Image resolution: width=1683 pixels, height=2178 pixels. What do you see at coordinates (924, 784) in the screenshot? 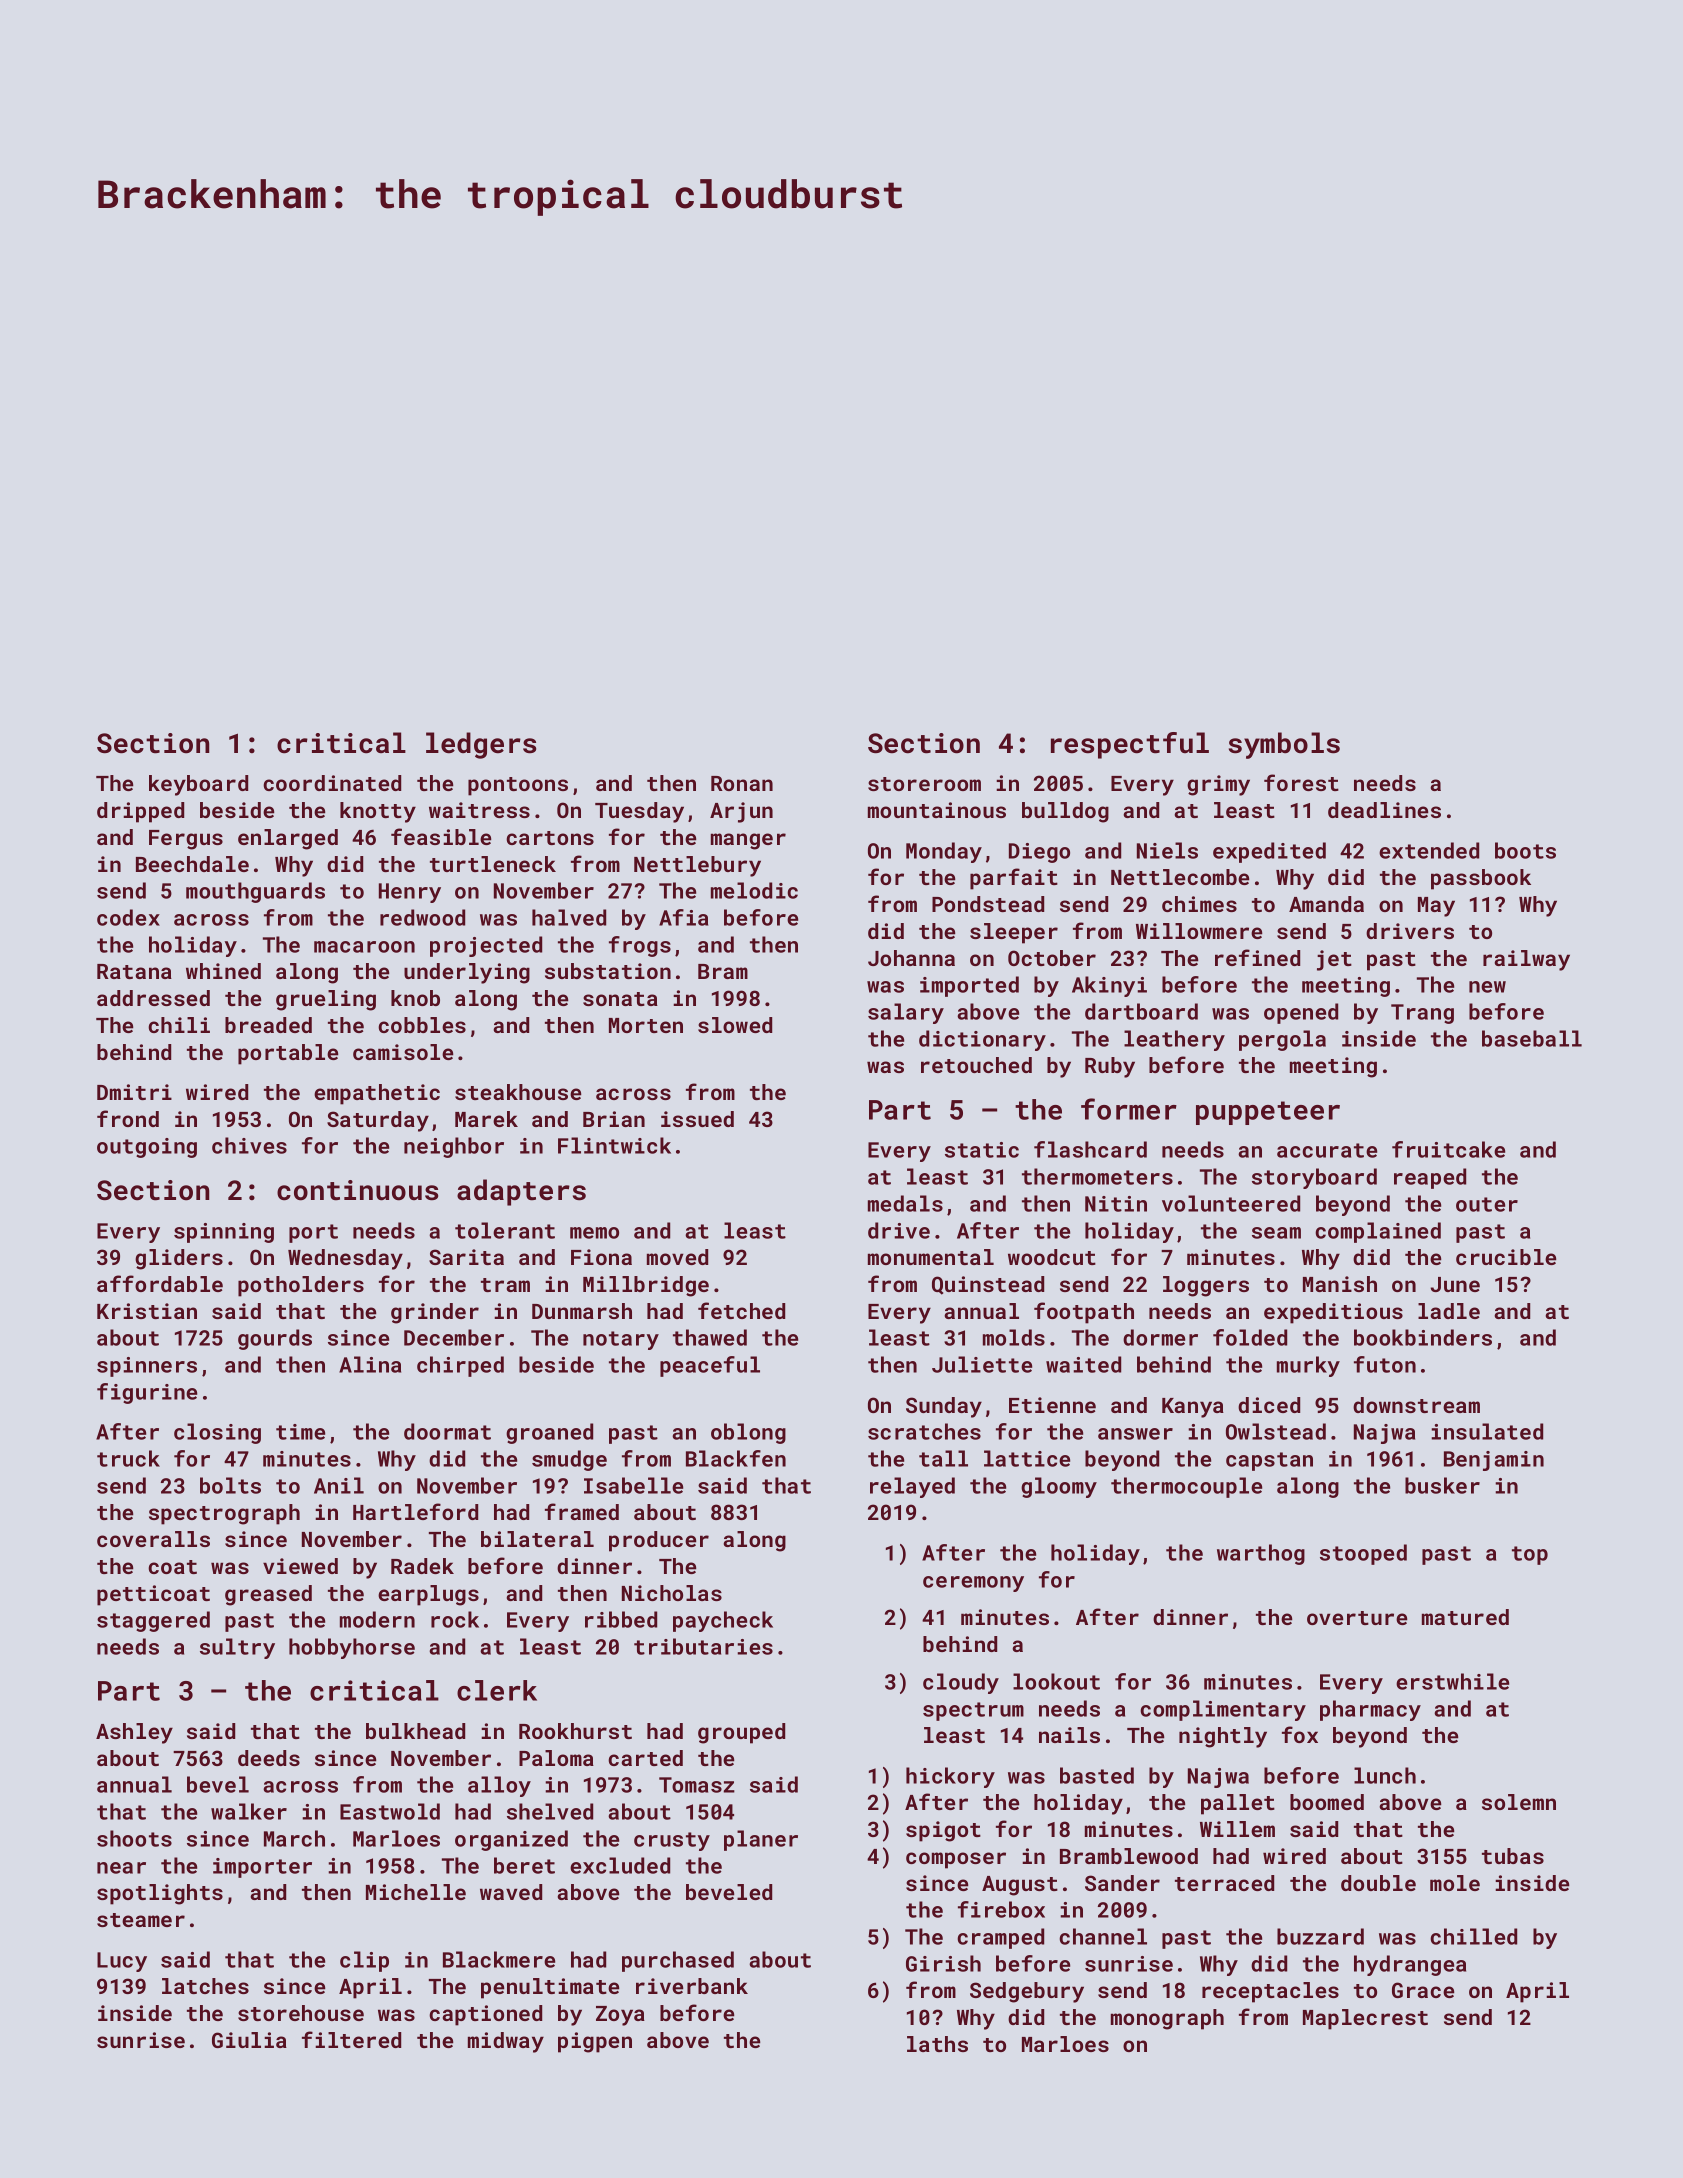
I see `storeroom` at bounding box center [924, 784].
